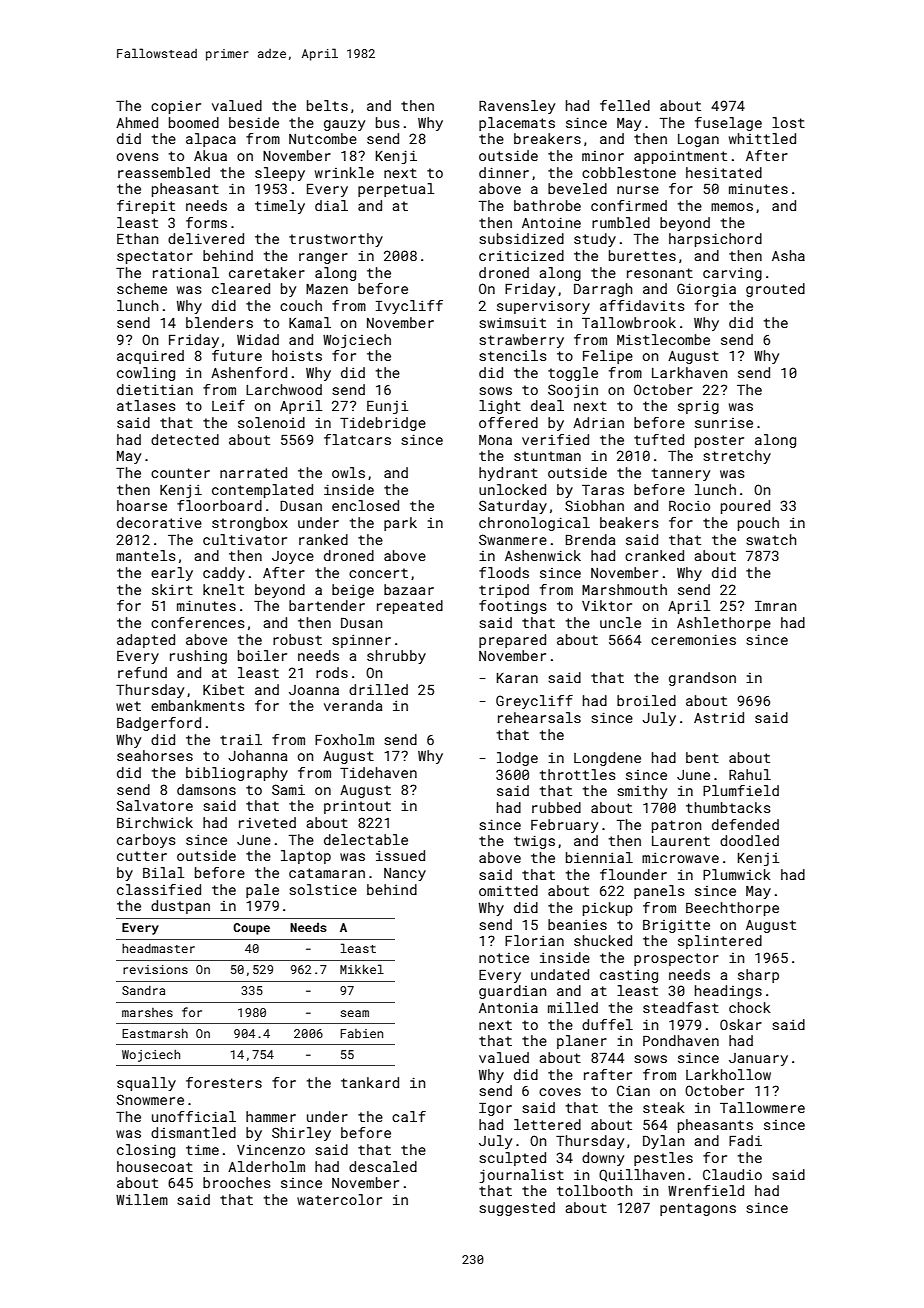  What do you see at coordinates (517, 107) in the document?
I see `Ravensley` at bounding box center [517, 107].
